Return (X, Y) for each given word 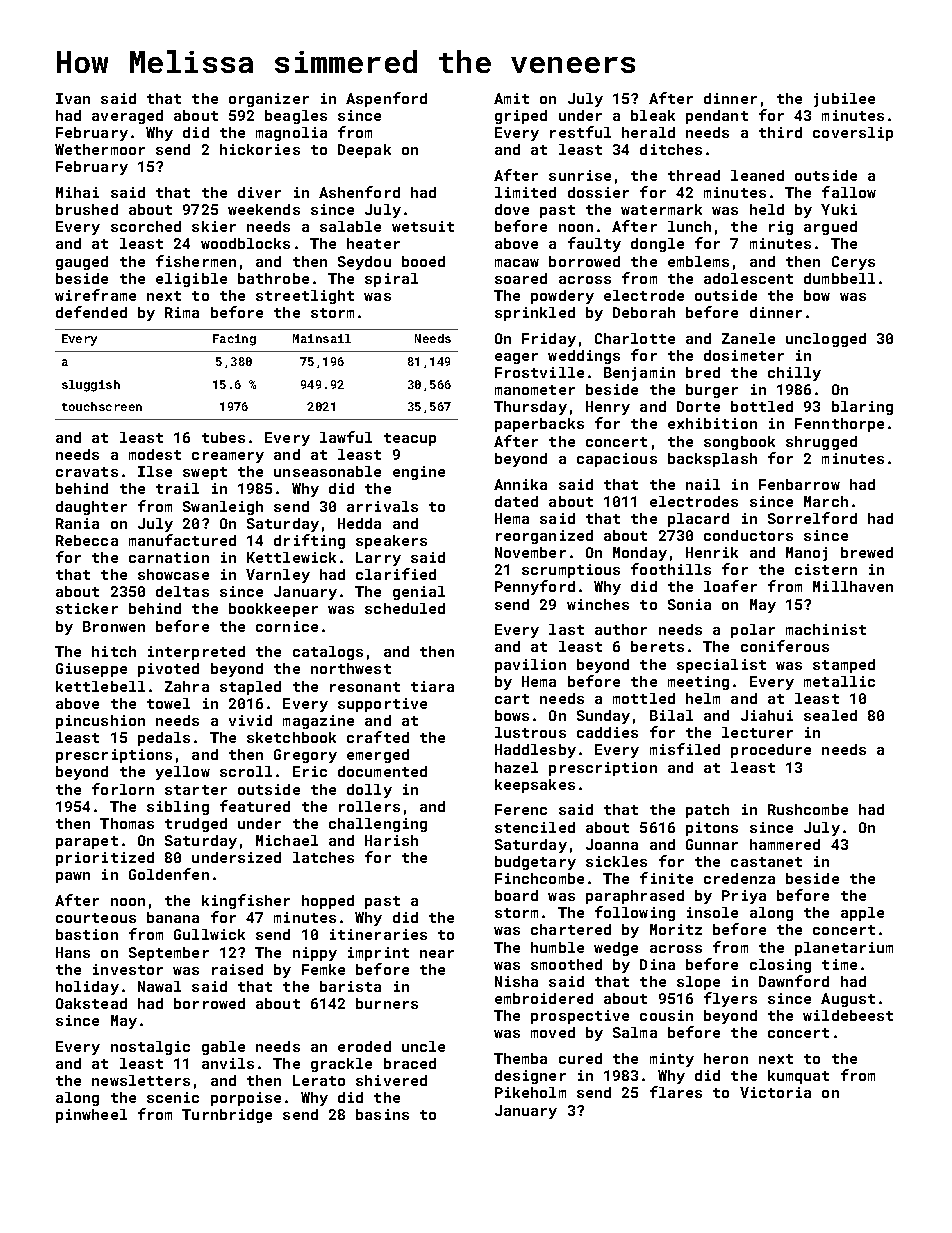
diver (259, 192)
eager (516, 358)
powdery (562, 297)
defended (91, 312)
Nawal (159, 986)
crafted (378, 737)
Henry (608, 408)
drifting (309, 541)
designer (530, 1077)
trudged (196, 825)
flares (676, 1092)
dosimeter (744, 355)
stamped (844, 666)
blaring (862, 408)
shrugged (821, 443)
